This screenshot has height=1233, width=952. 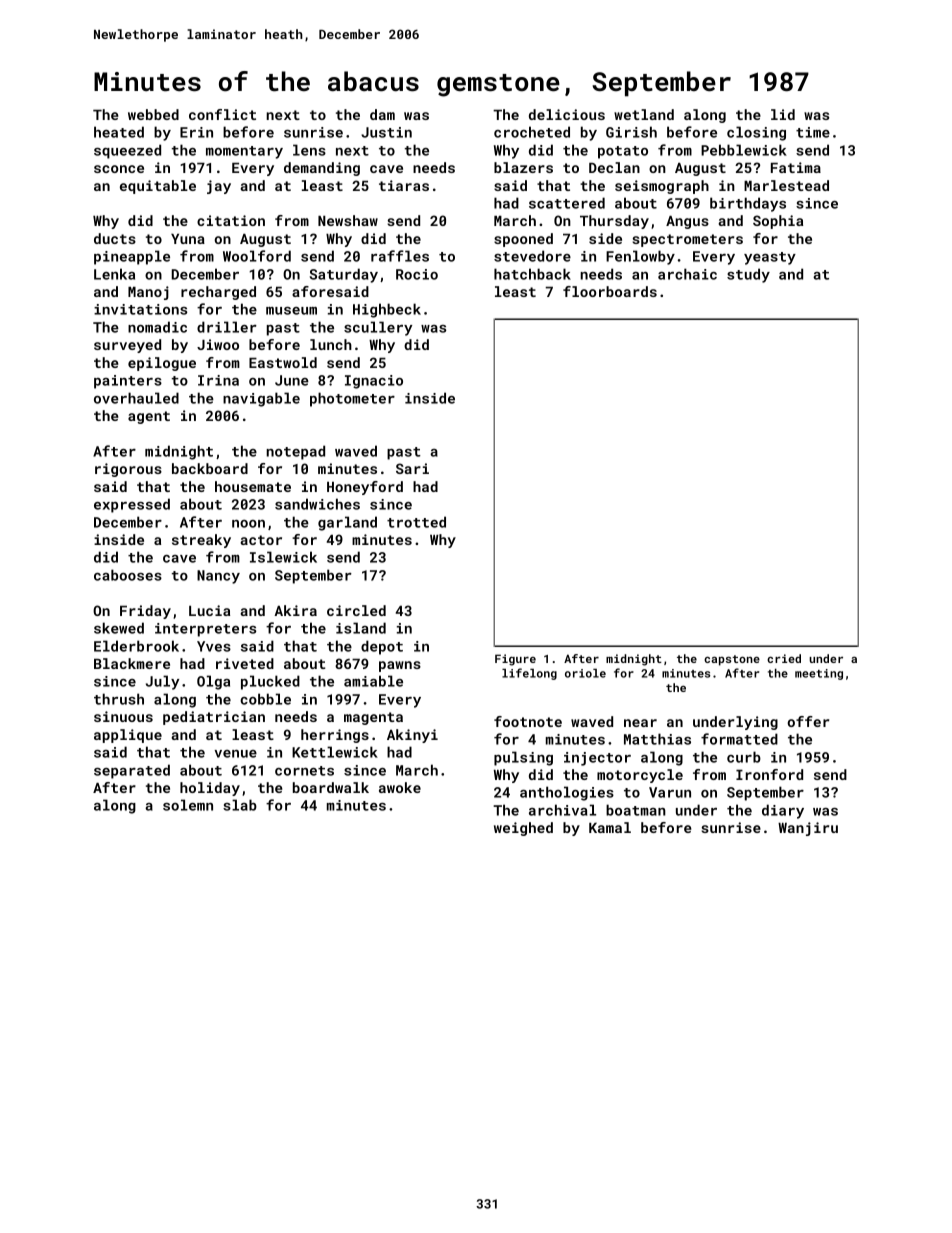 I want to click on study, so click(x=748, y=275).
